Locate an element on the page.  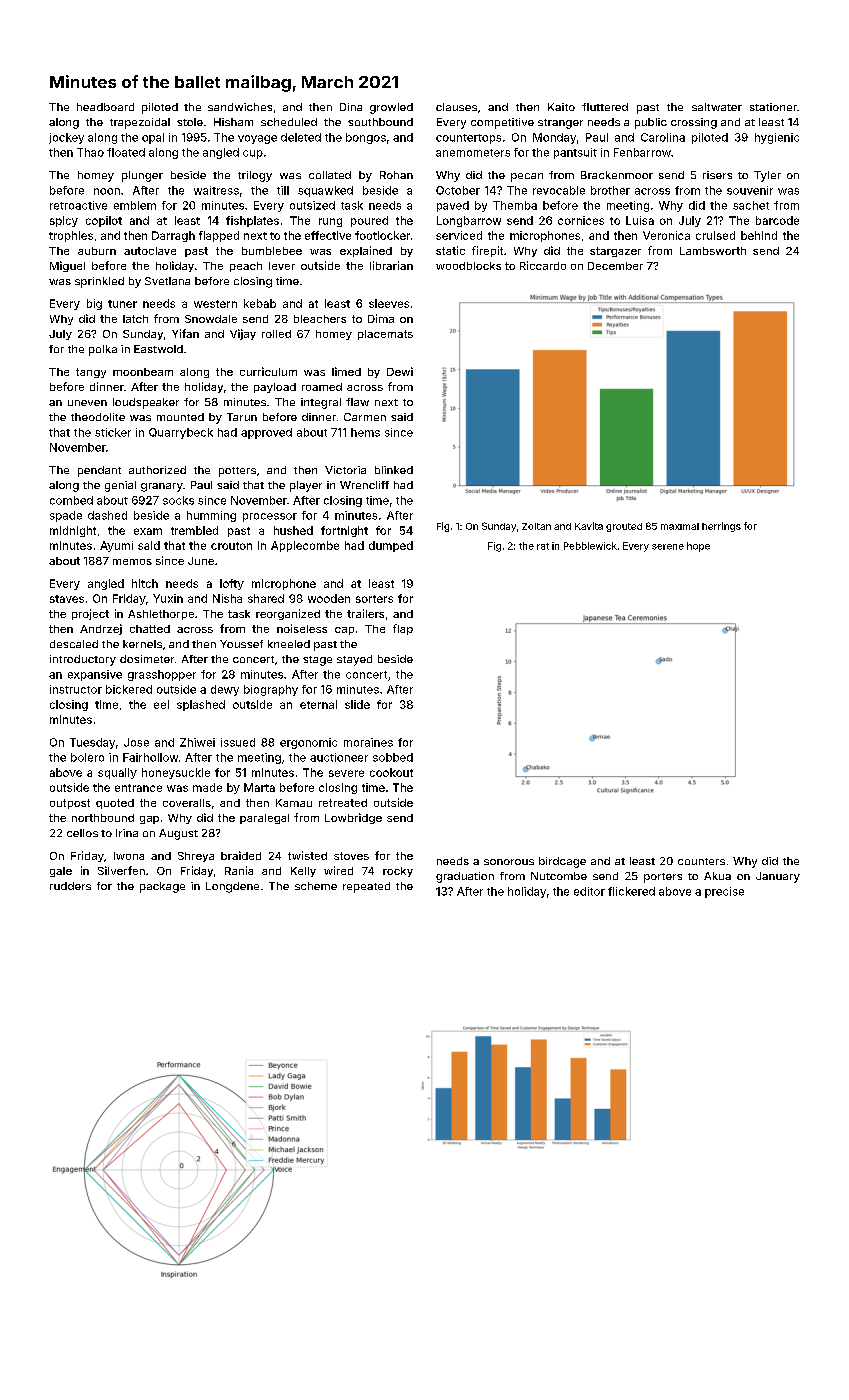
exam is located at coordinates (148, 531).
